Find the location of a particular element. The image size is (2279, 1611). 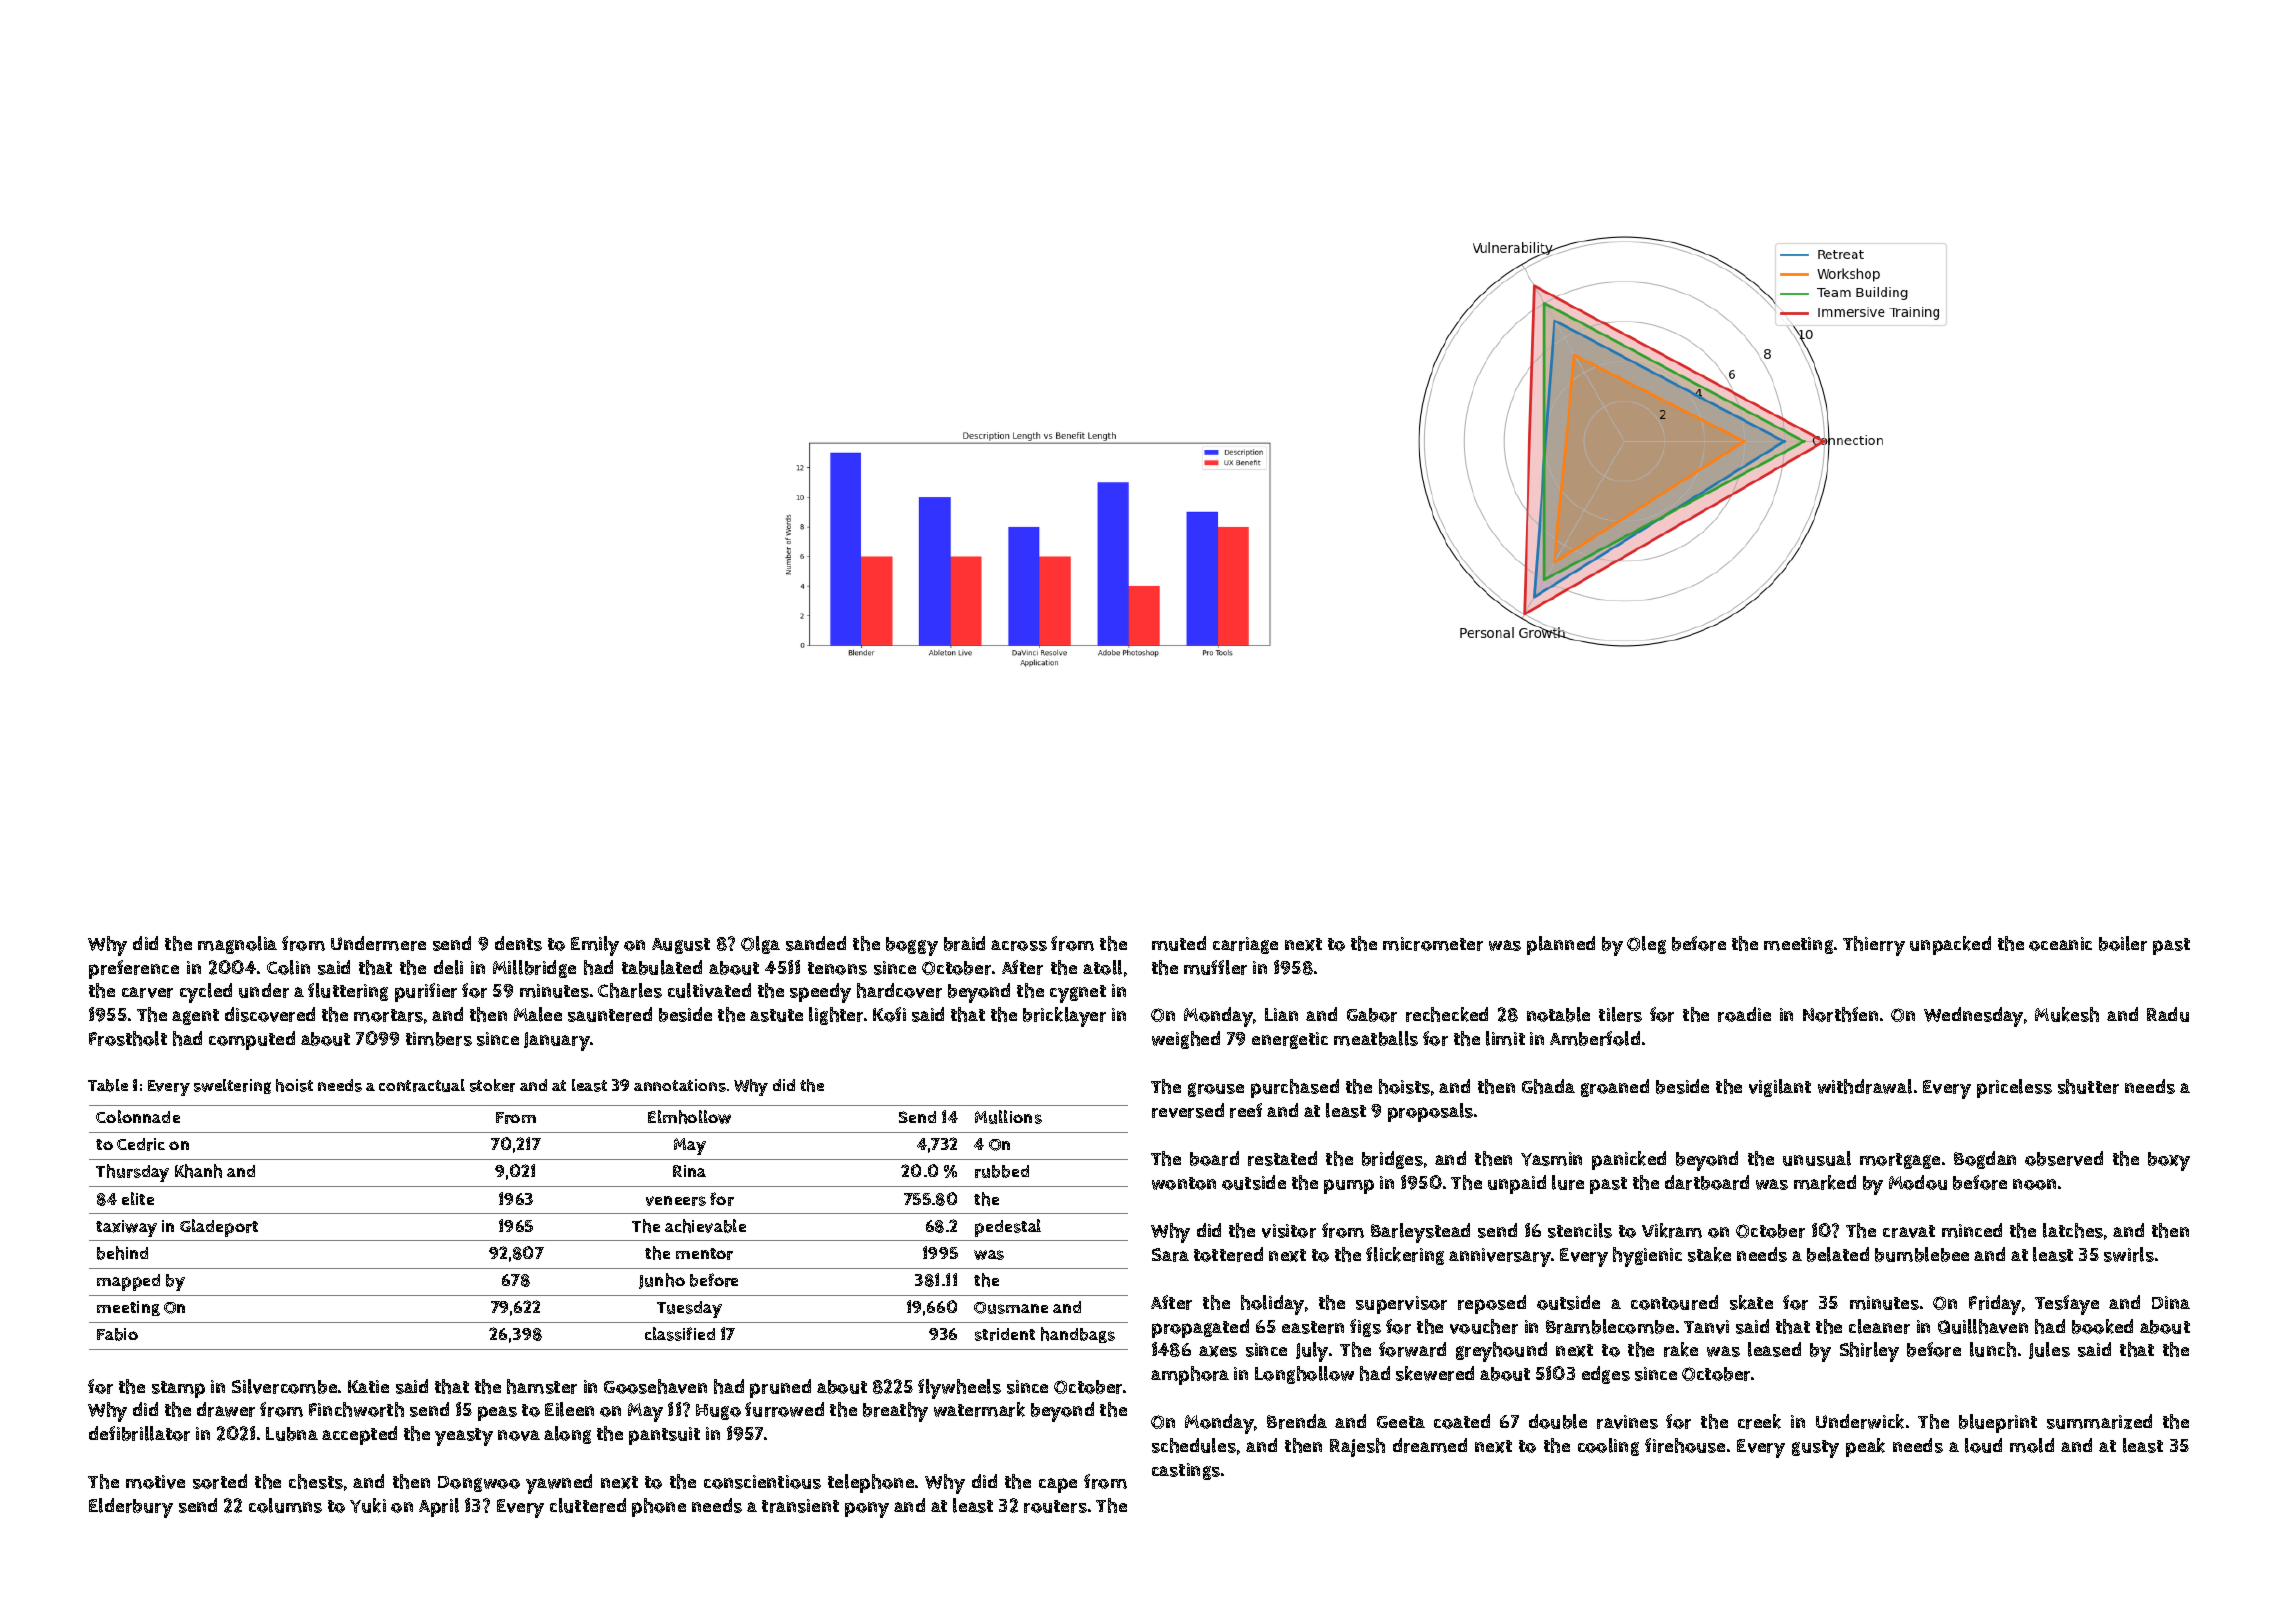

holiday is located at coordinates (1272, 1305).
